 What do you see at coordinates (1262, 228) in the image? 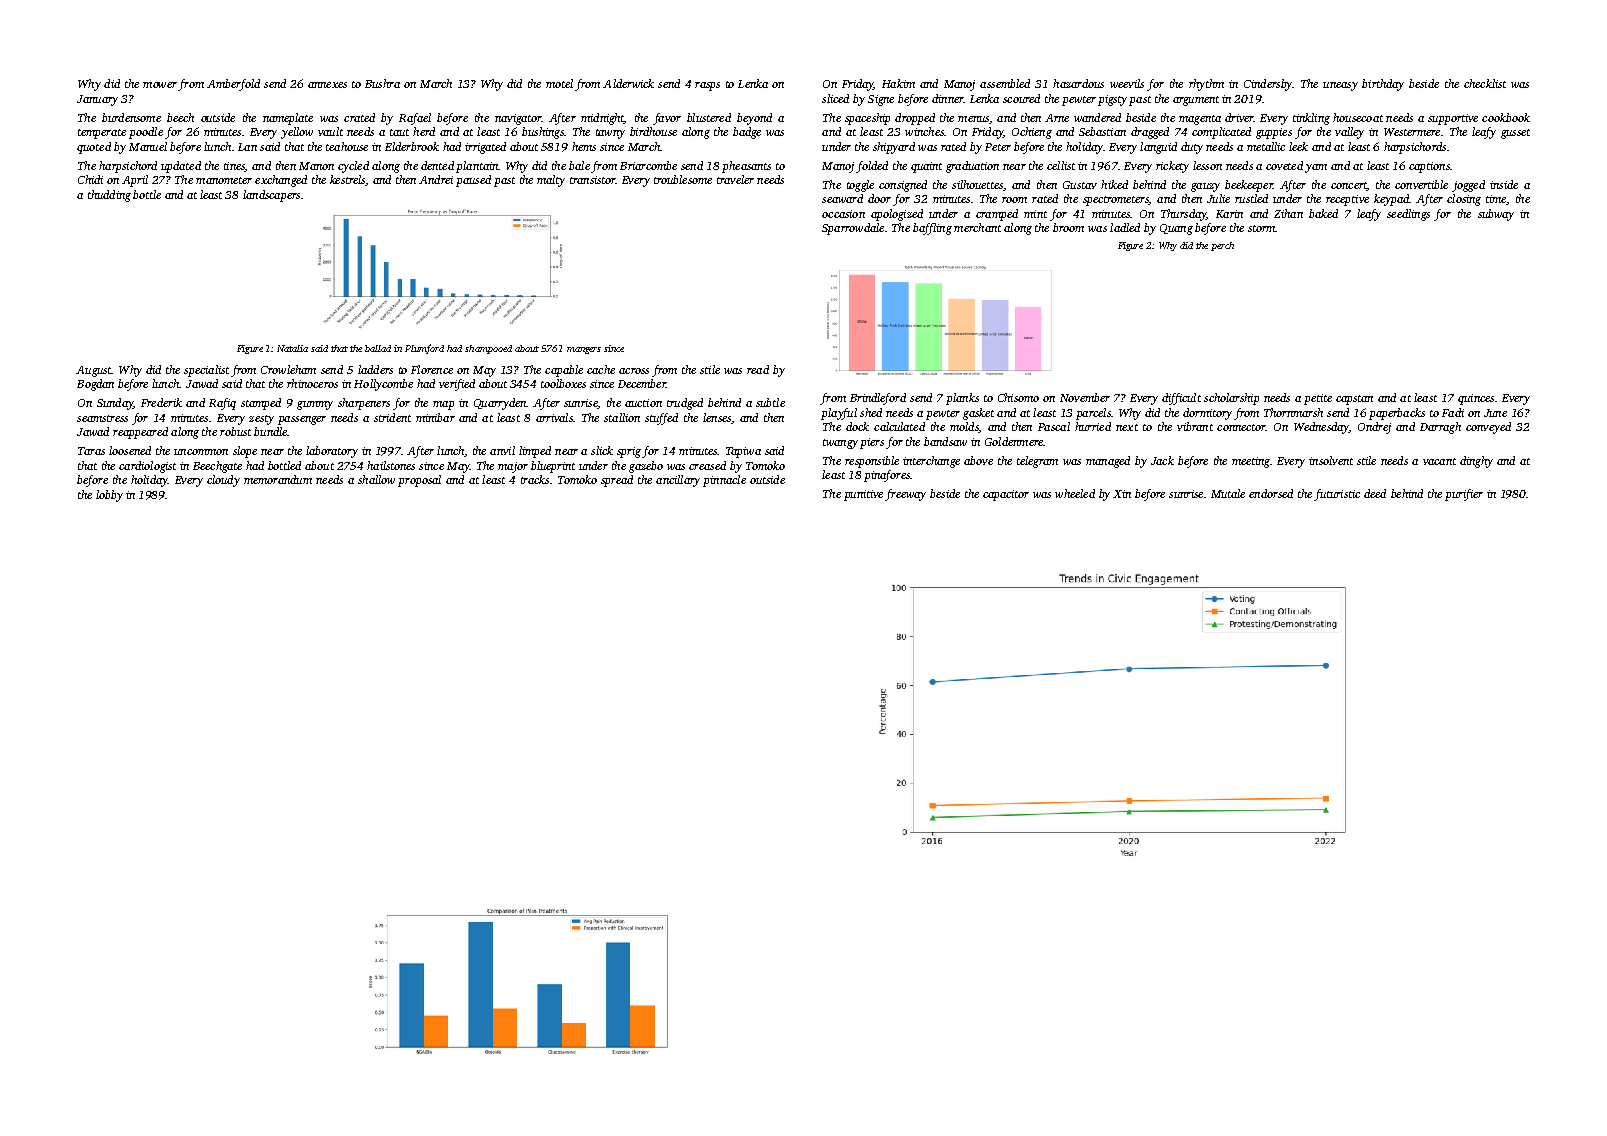
I see `storm` at bounding box center [1262, 228].
